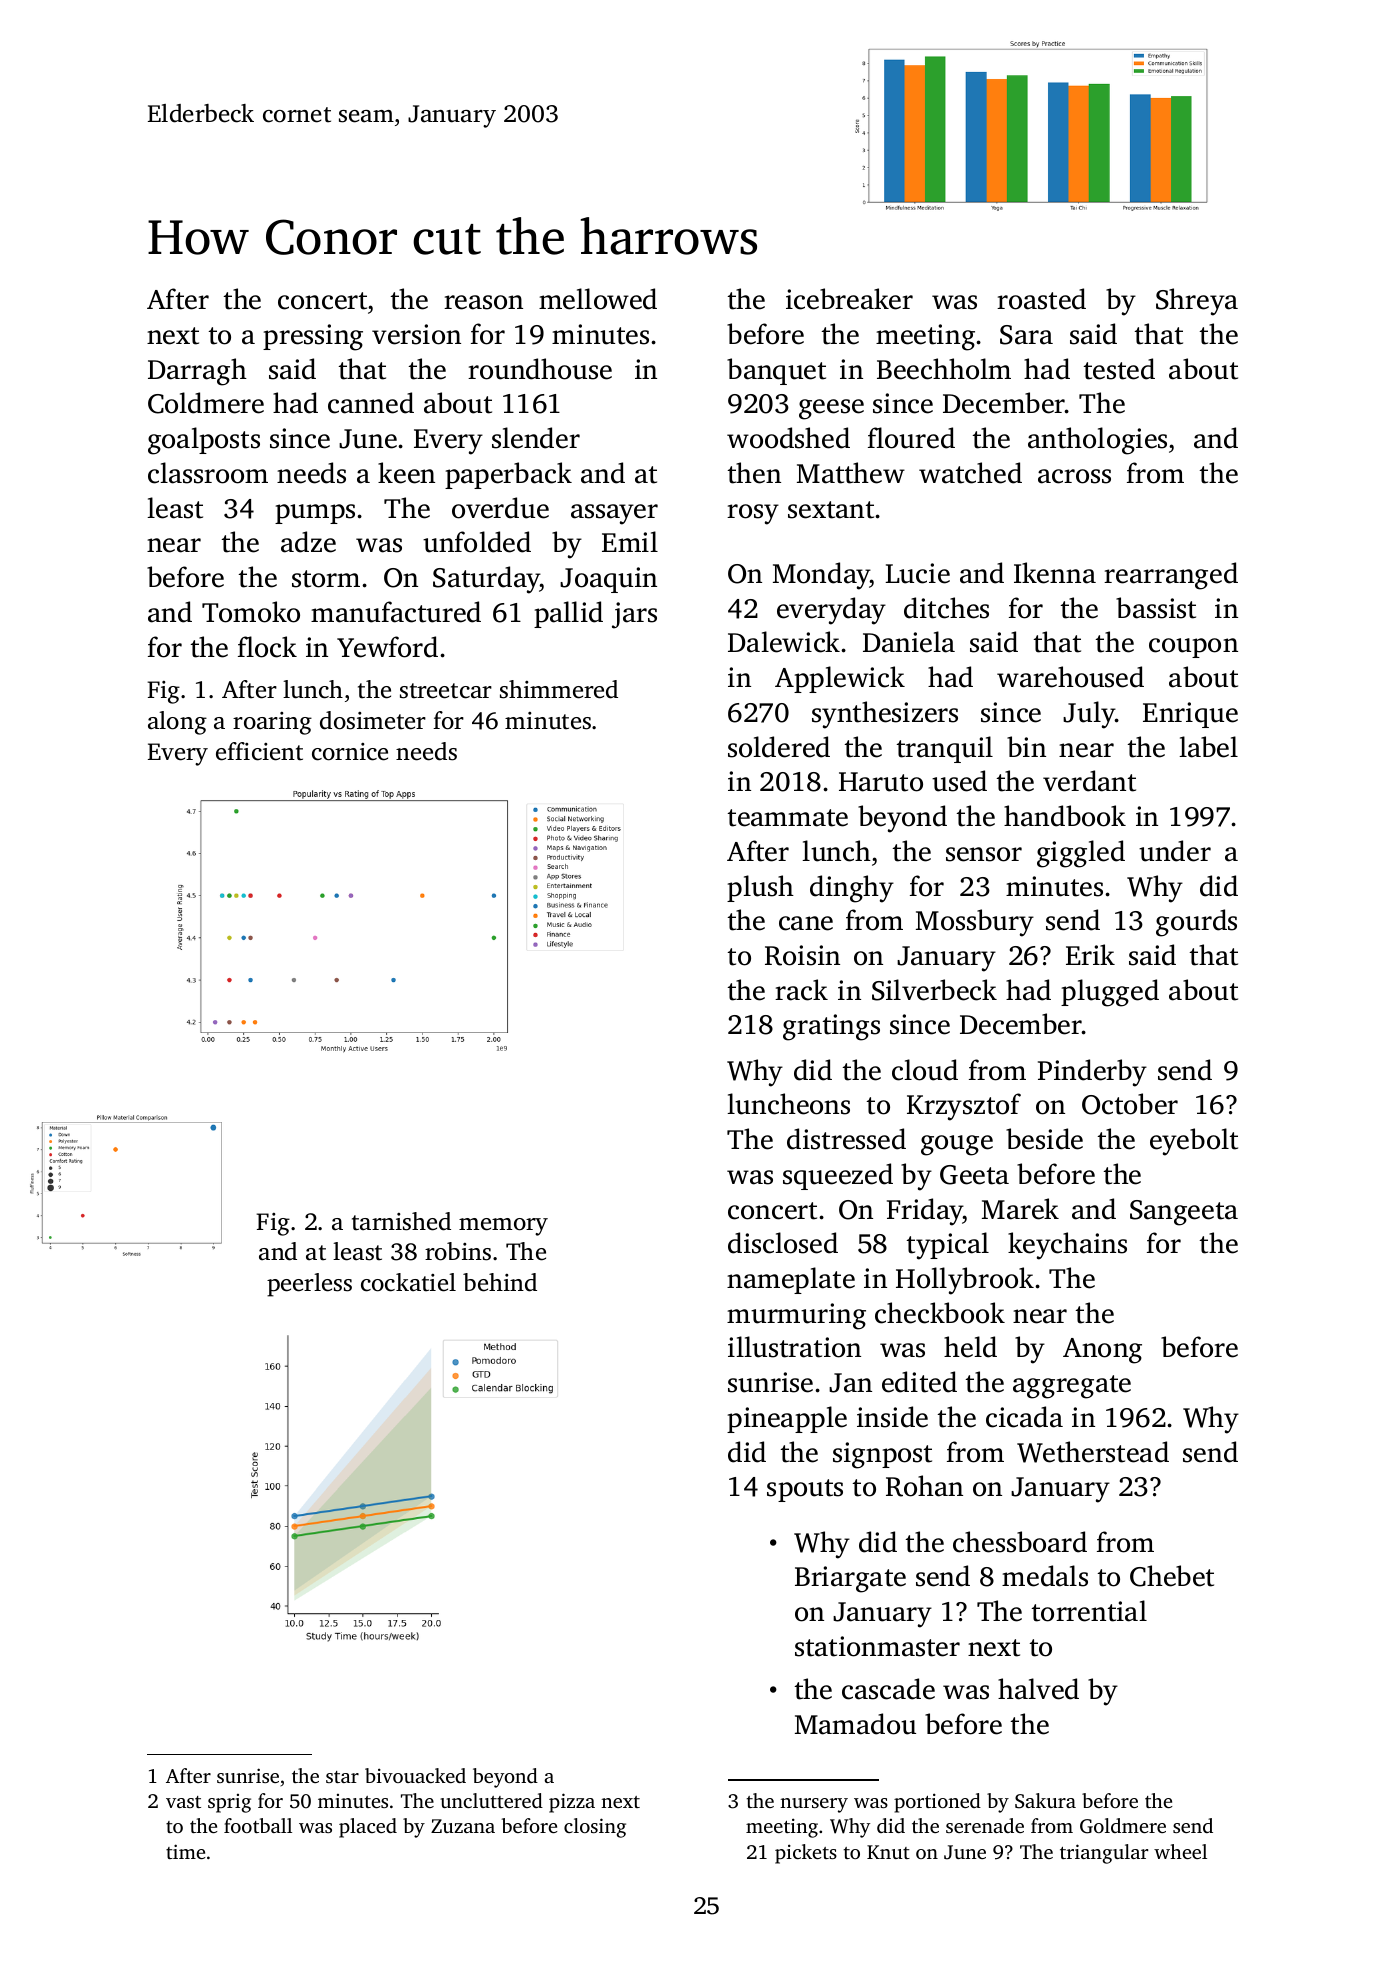 The height and width of the screenshot is (1969, 1386). I want to click on keychains, so click(1067, 1246).
